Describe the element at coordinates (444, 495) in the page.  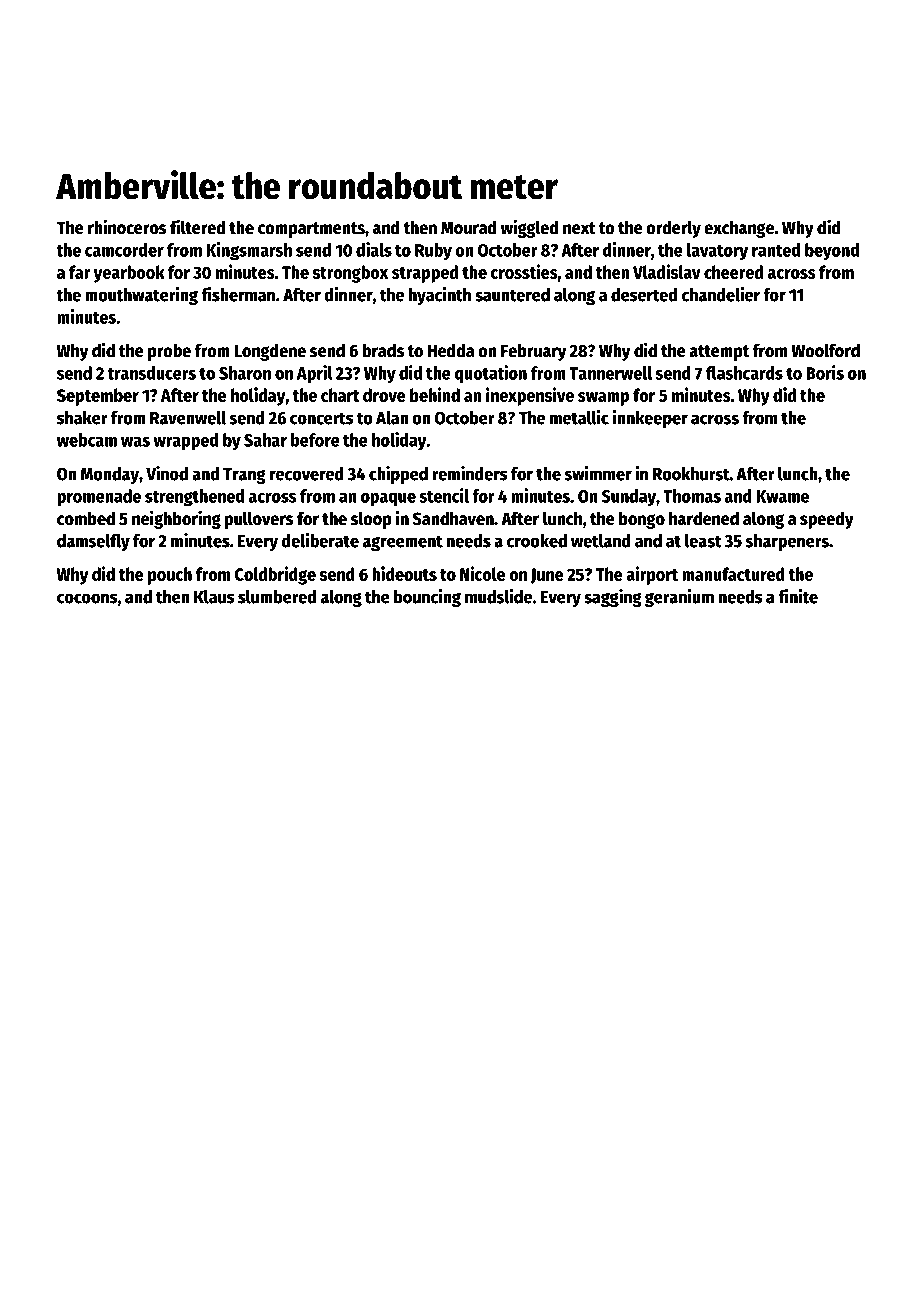
I see `stencil` at that location.
